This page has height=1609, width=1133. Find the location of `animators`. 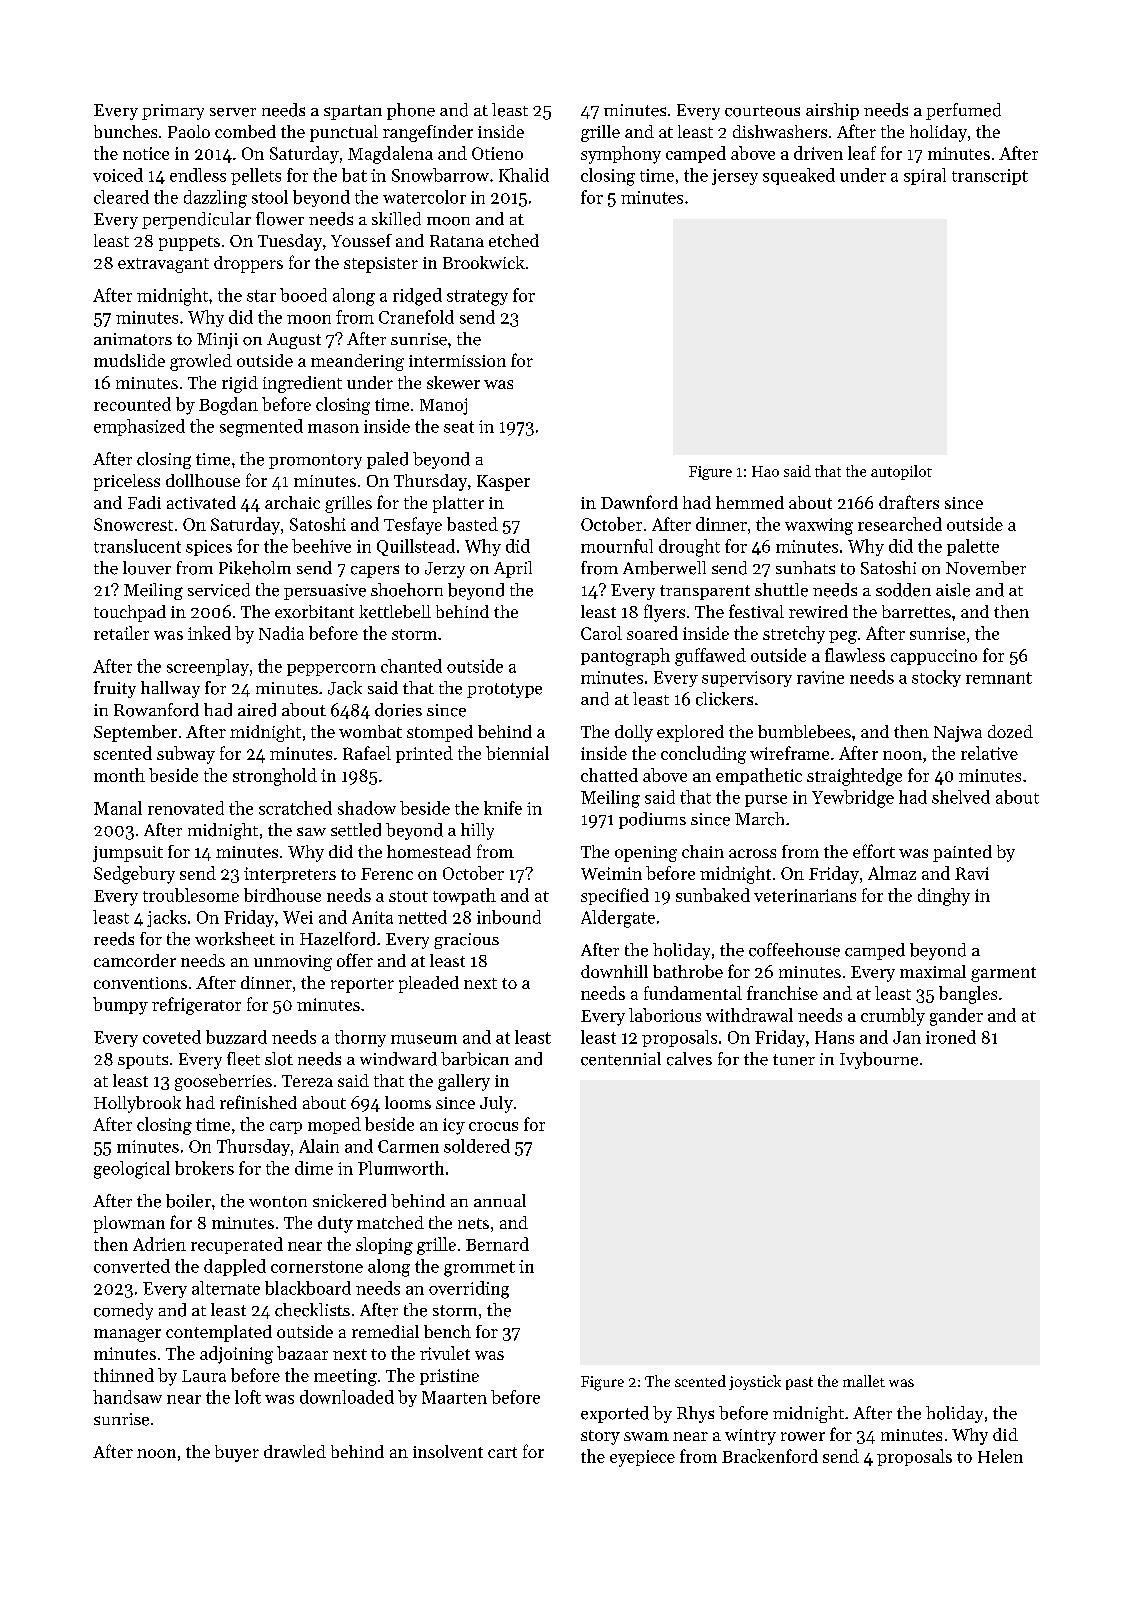

animators is located at coordinates (133, 339).
